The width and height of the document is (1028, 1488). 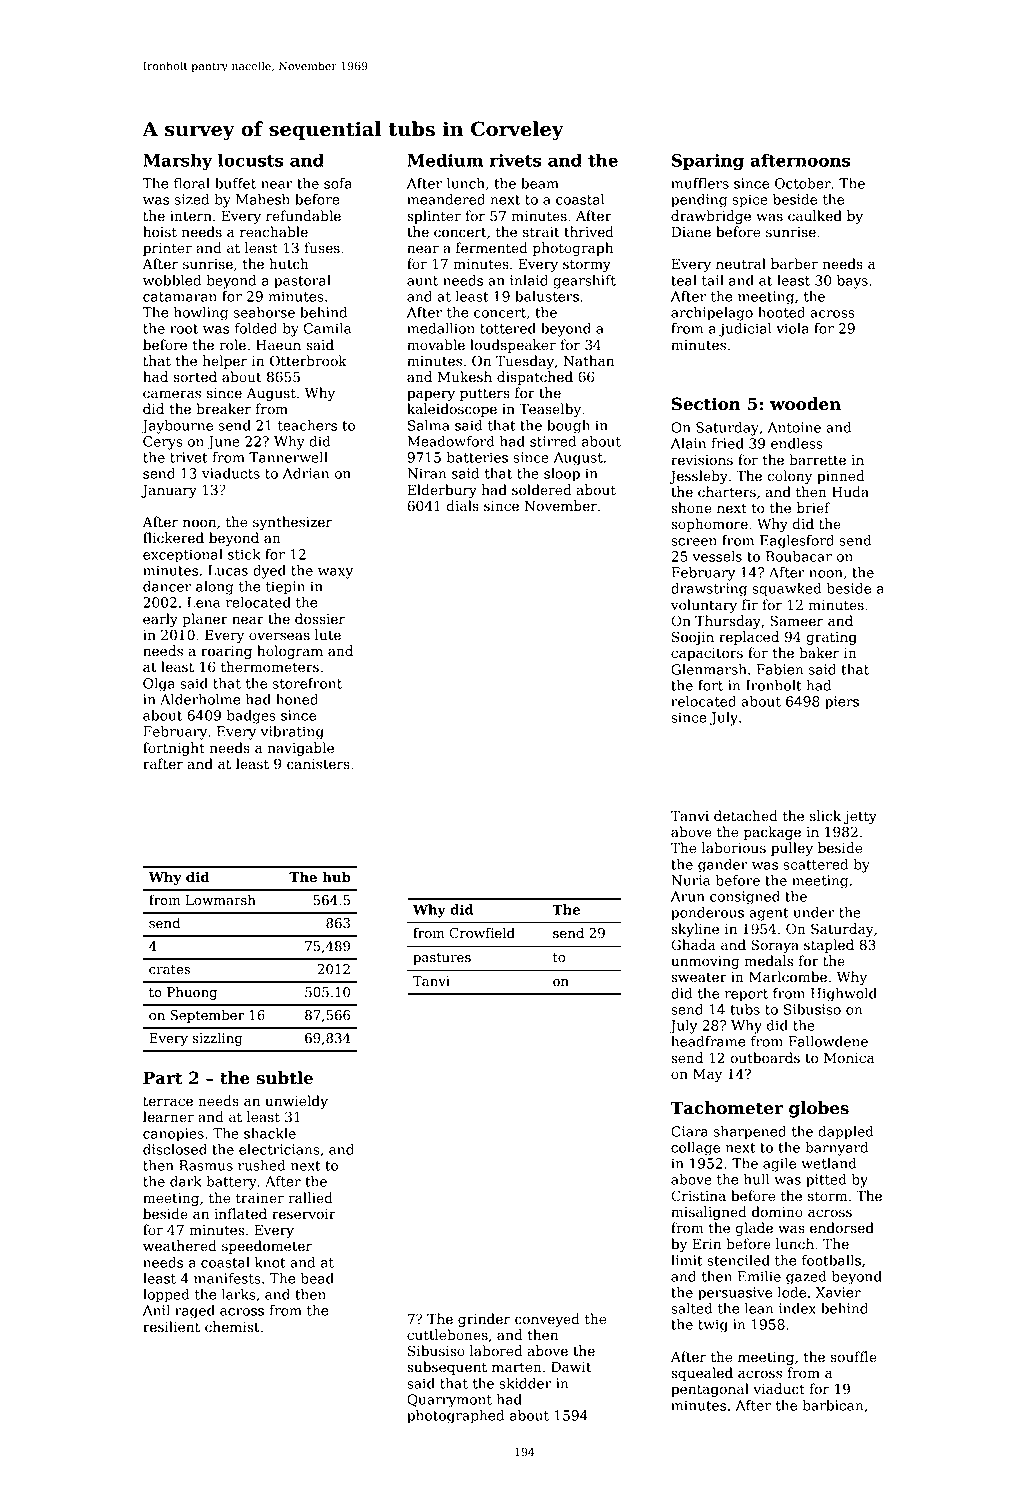 What do you see at coordinates (780, 669) in the document?
I see `Fabien` at bounding box center [780, 669].
